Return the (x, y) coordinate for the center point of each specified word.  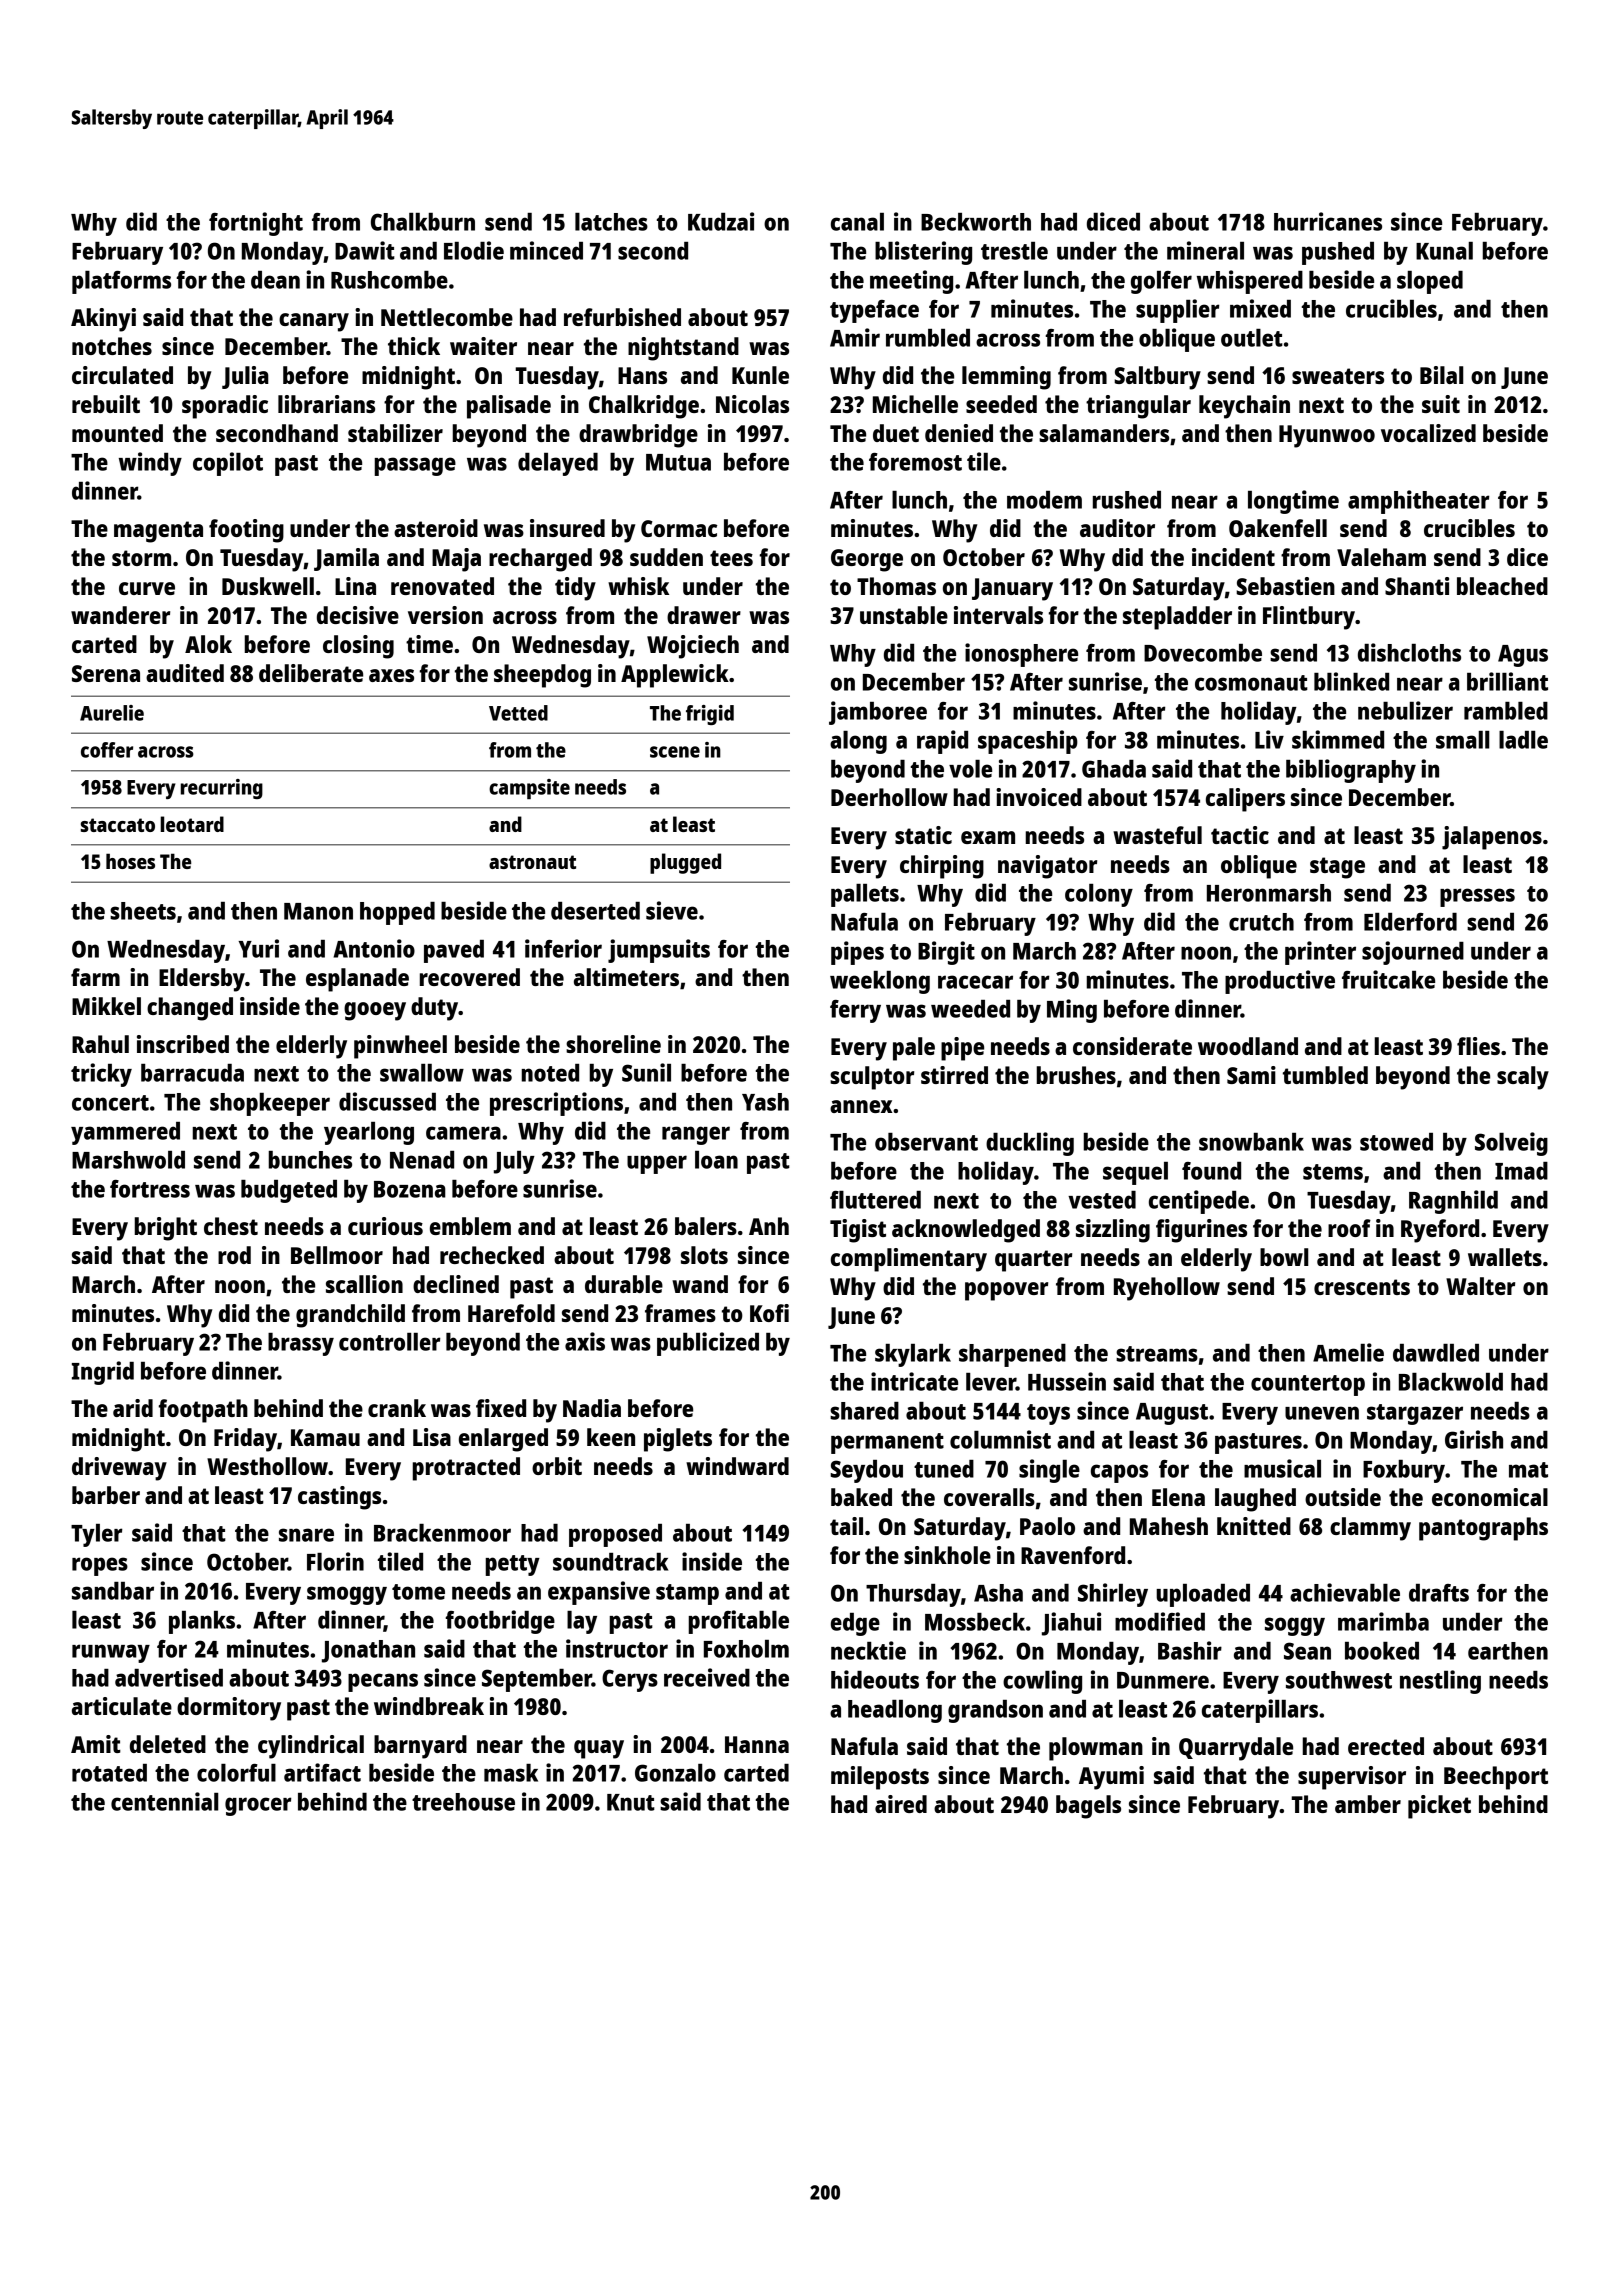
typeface (874, 311)
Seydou (866, 1471)
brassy (301, 1344)
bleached (1502, 586)
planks (202, 1622)
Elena (1178, 1497)
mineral (1205, 250)
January (1012, 589)
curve (147, 588)
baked (861, 1497)
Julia (245, 377)
